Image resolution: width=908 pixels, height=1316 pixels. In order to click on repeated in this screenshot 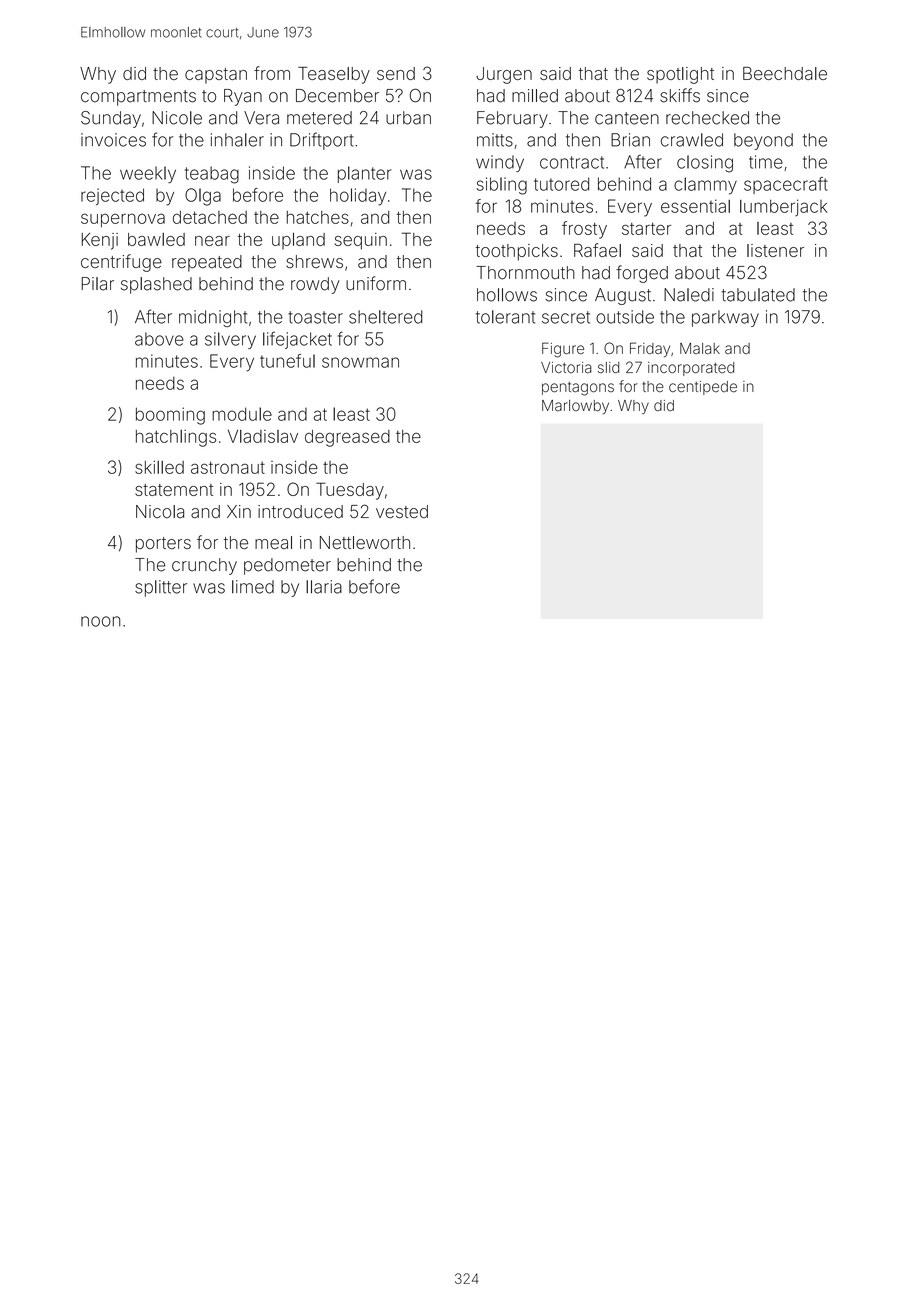, I will do `click(207, 263)`.
